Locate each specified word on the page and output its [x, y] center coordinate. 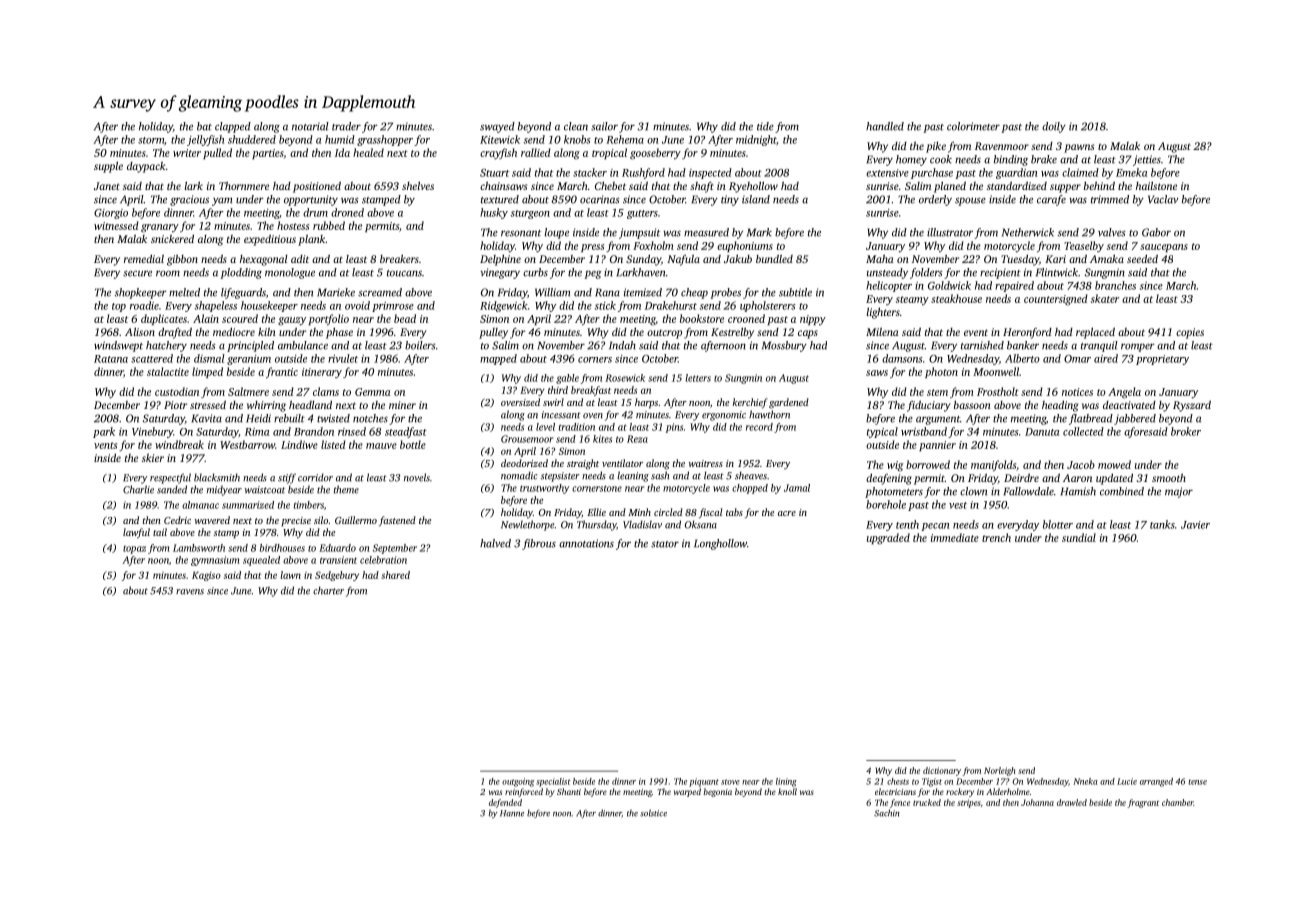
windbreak [179, 444]
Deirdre [1021, 478]
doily [1054, 127]
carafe [1051, 200]
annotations [586, 543]
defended [505, 803]
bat [204, 126]
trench [996, 537]
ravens [190, 592]
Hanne [512, 813]
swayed [497, 127]
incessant [561, 415]
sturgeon [530, 214]
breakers [399, 258]
